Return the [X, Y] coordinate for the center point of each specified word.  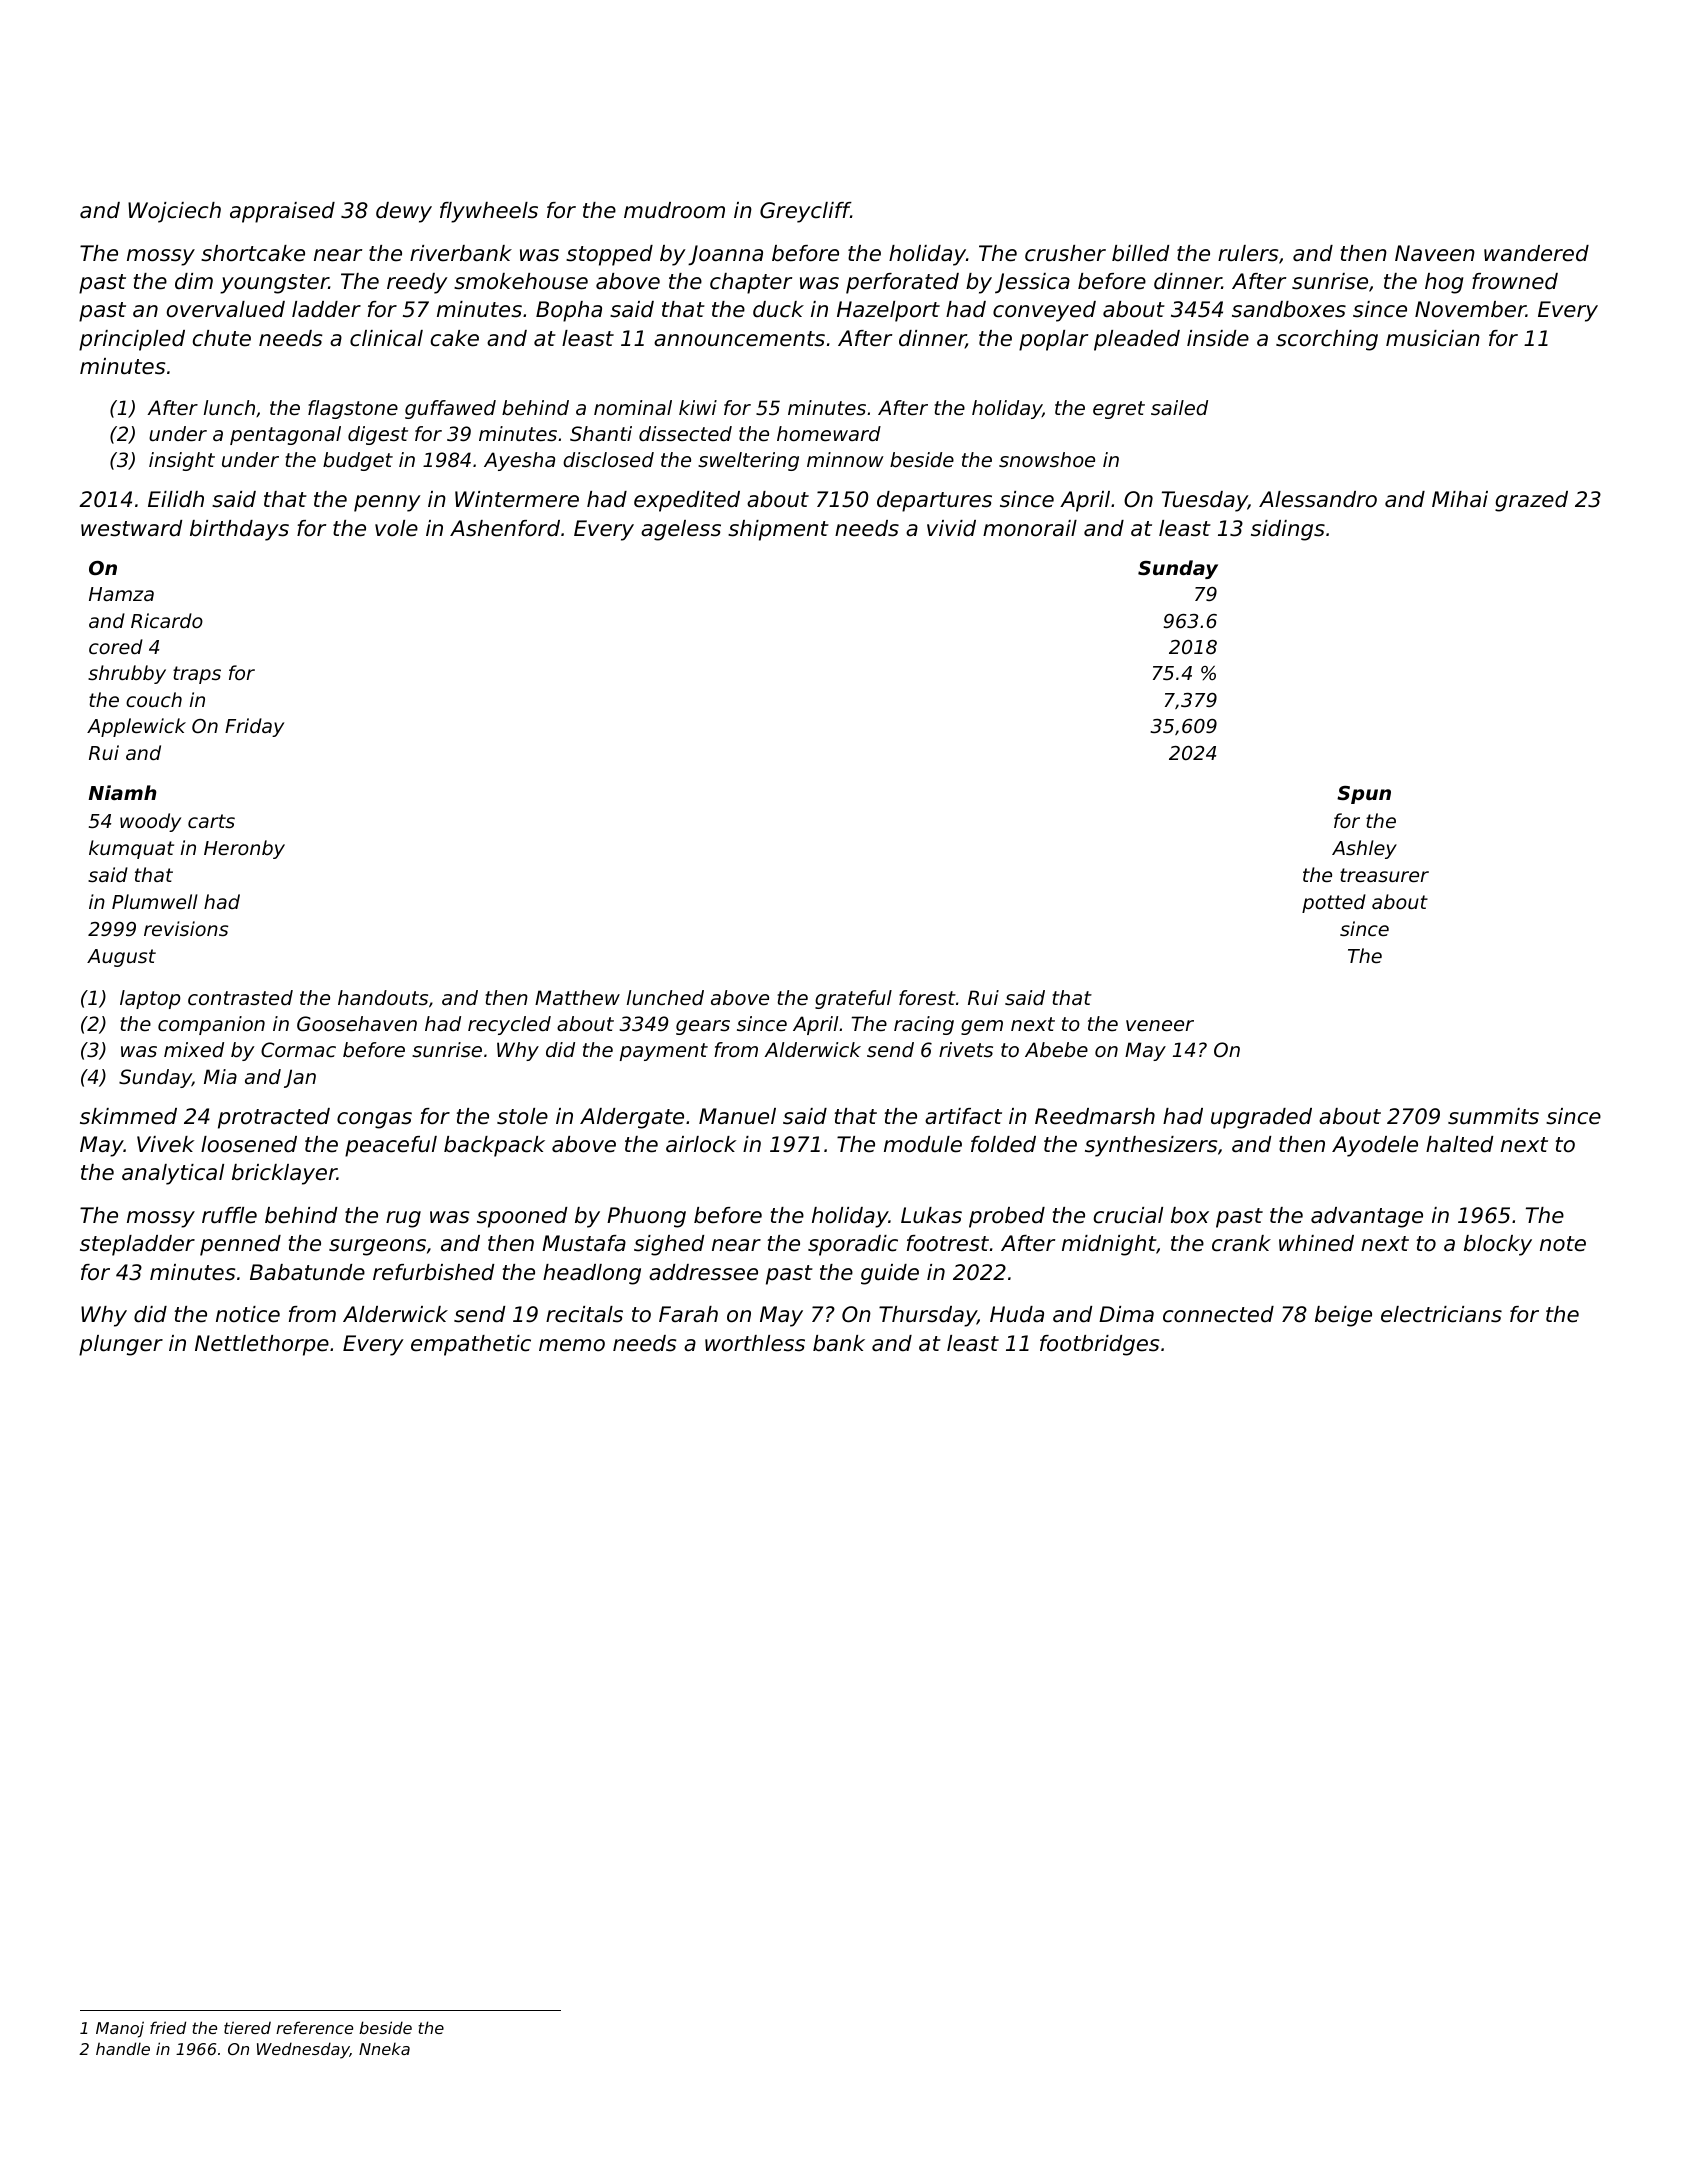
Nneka [384, 2048]
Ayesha [519, 461]
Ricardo [167, 620]
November [1470, 309]
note [1563, 1244]
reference [314, 2027]
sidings [1288, 530]
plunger [121, 1345]
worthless [755, 1343]
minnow [845, 460]
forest [927, 998]
